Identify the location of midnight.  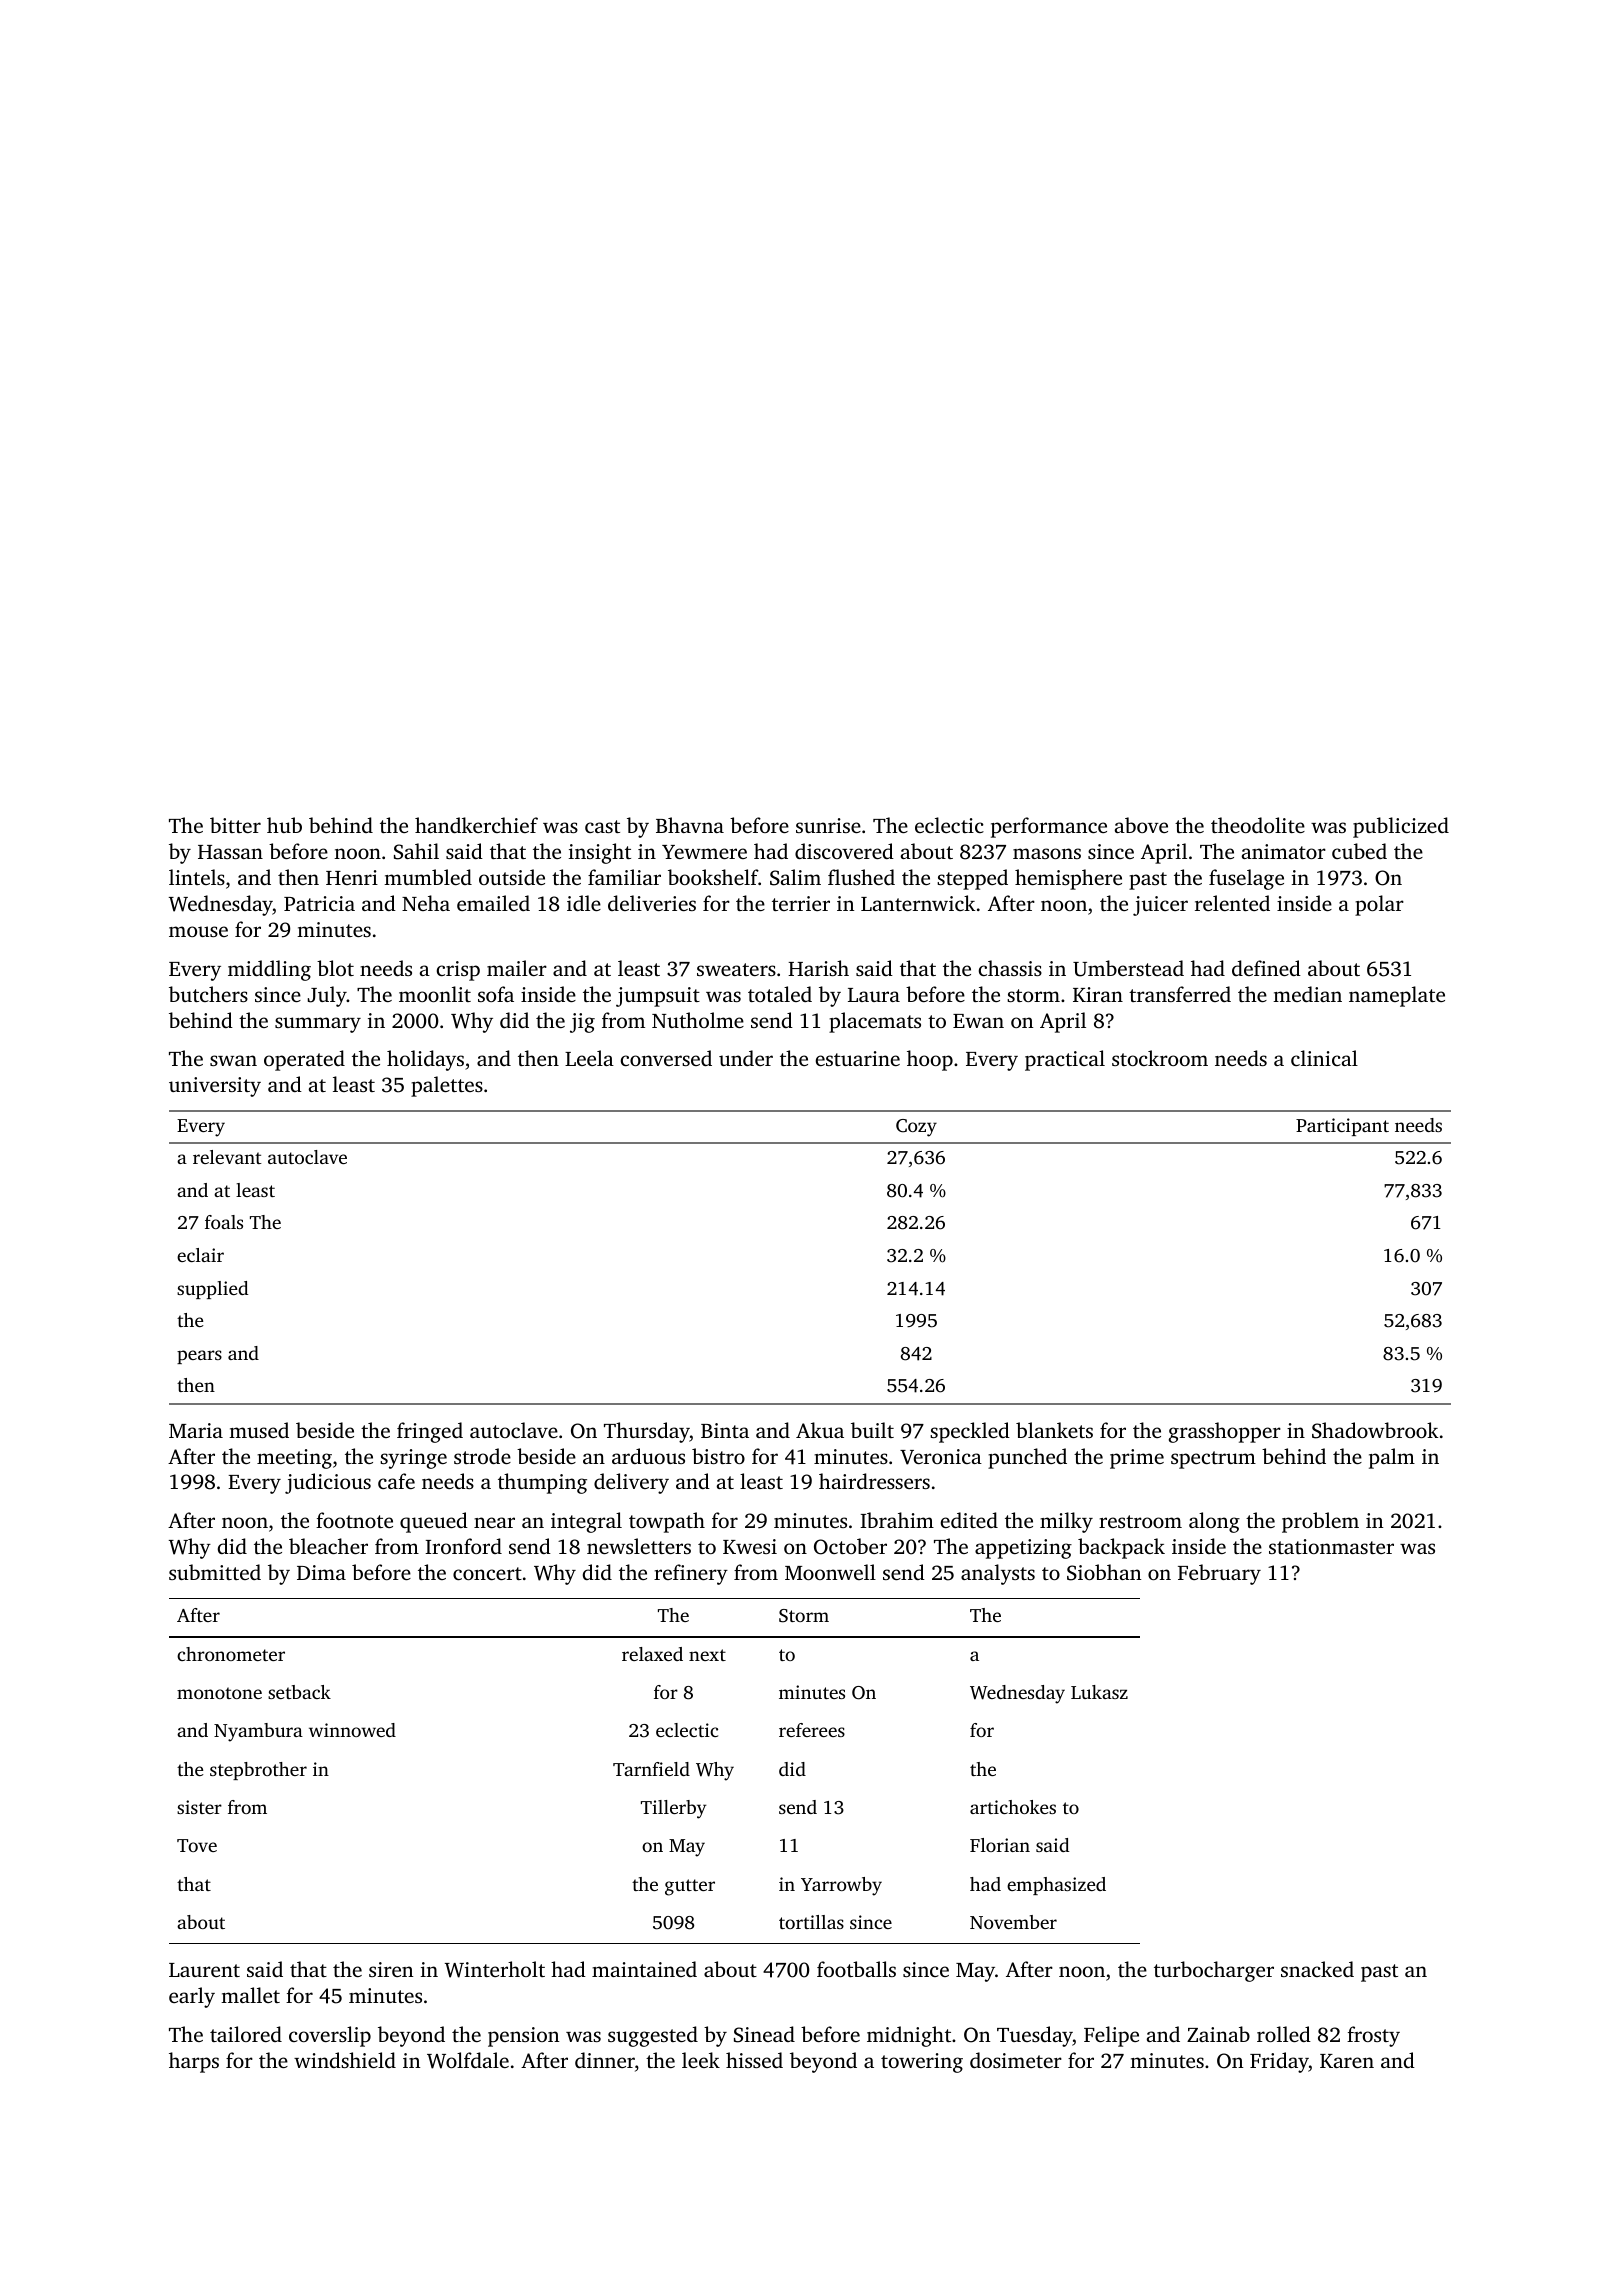
(909, 2036).
